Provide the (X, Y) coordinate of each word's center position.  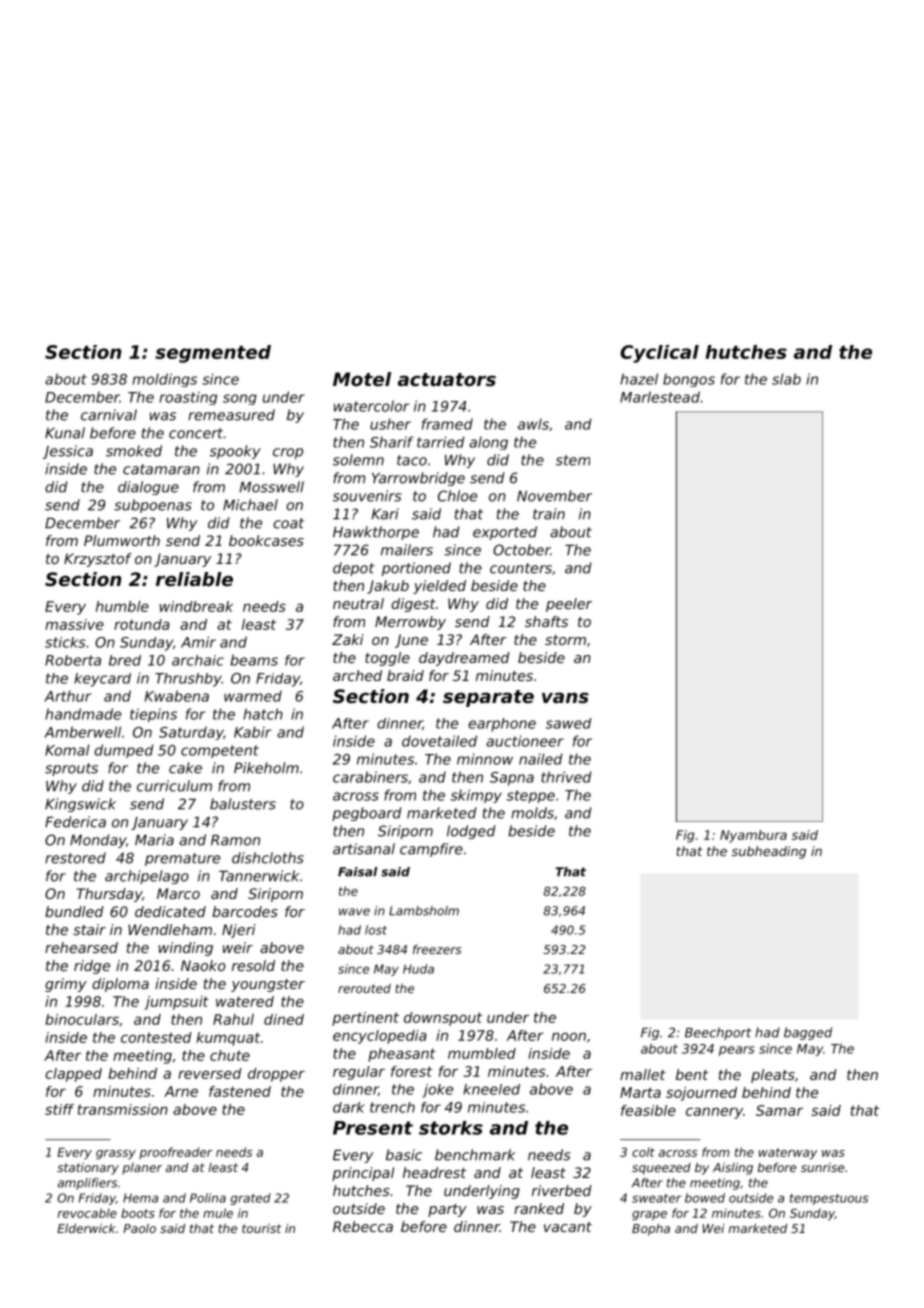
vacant (568, 1227)
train (549, 514)
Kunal (65, 433)
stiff (59, 1109)
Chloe (457, 496)
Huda (418, 969)
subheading (769, 852)
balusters (243, 804)
